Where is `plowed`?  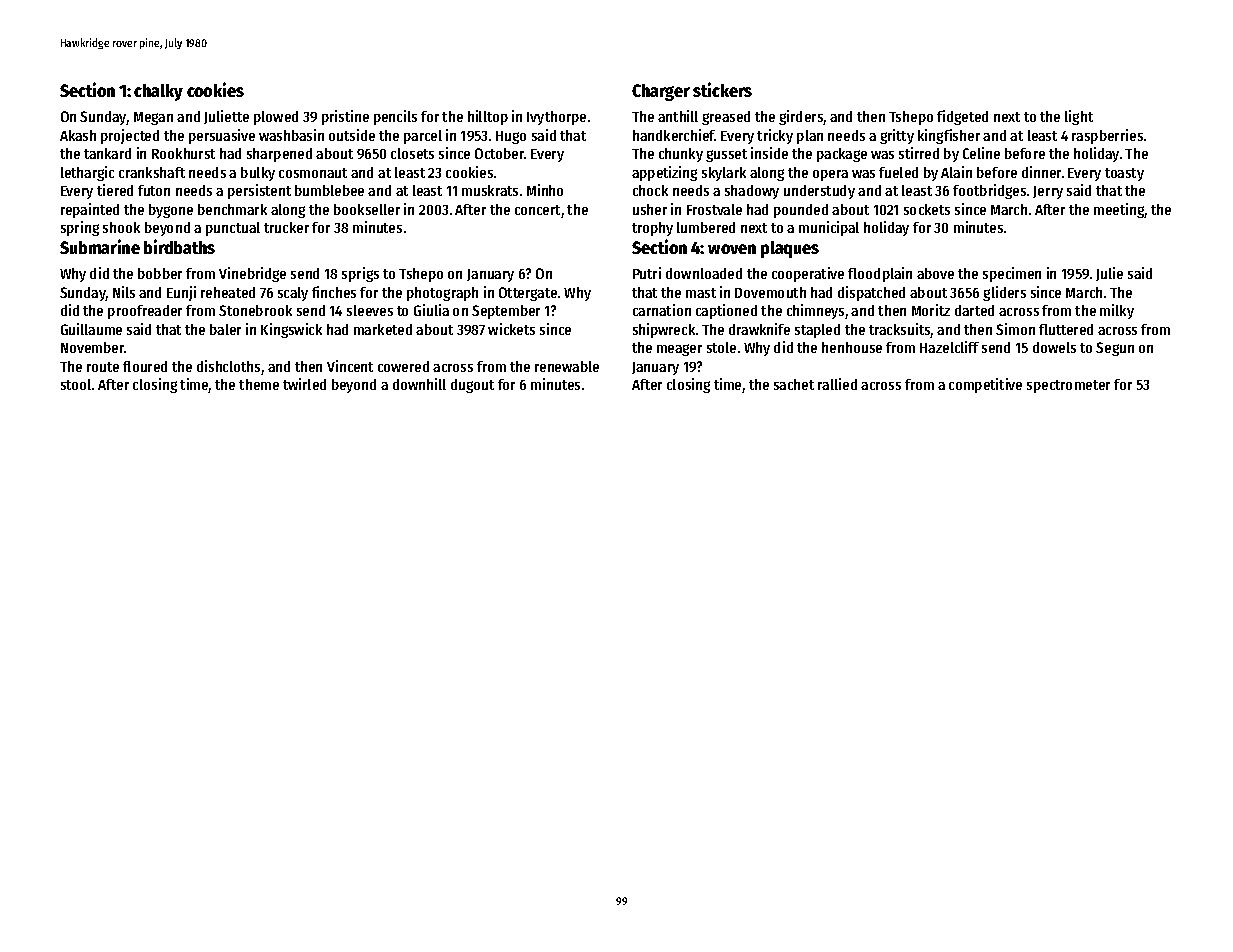 plowed is located at coordinates (276, 118).
